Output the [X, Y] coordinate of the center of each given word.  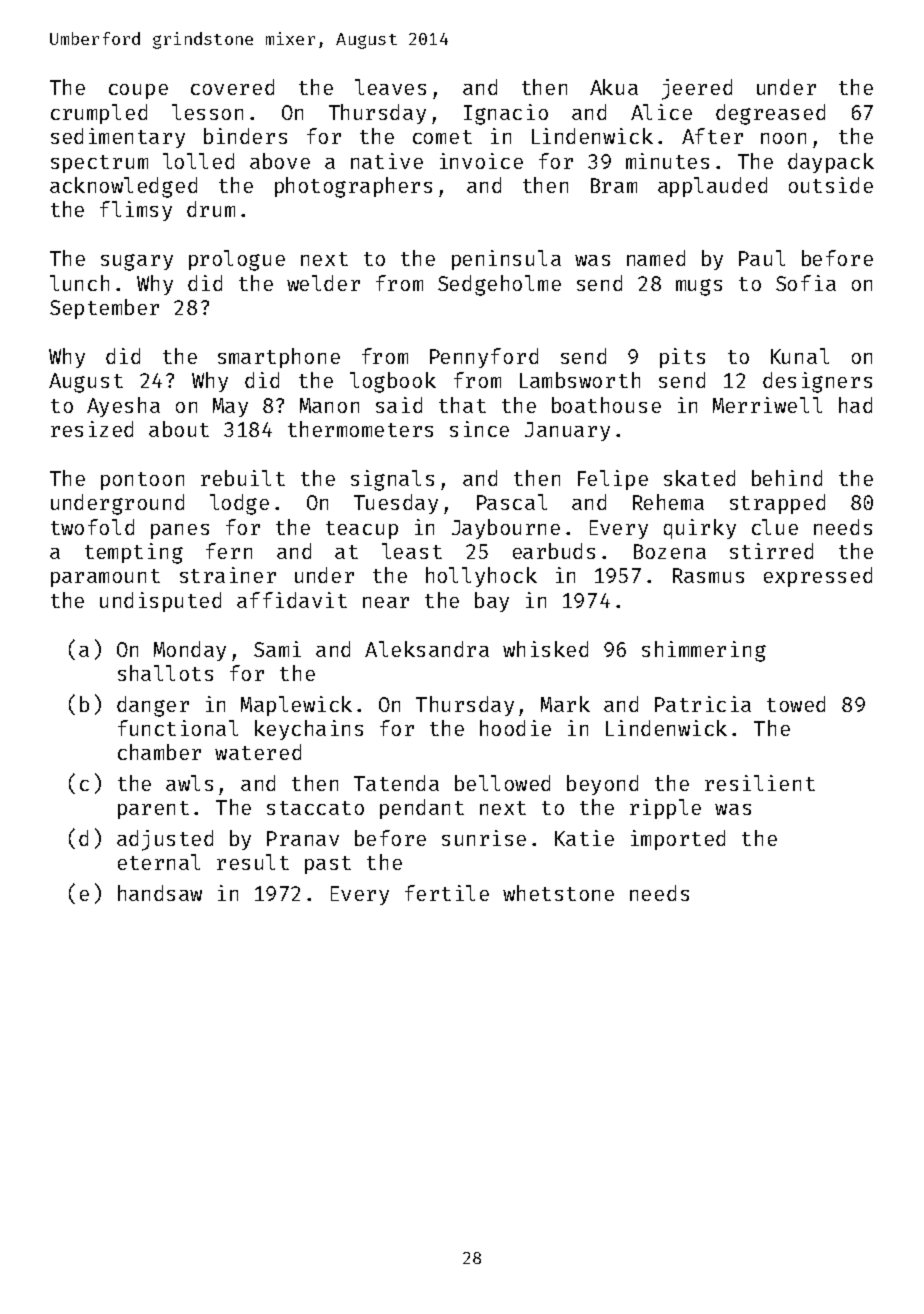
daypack [831, 163]
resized [92, 429]
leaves [390, 87]
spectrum [99, 164]
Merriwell [767, 405]
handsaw [160, 893]
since [479, 429]
